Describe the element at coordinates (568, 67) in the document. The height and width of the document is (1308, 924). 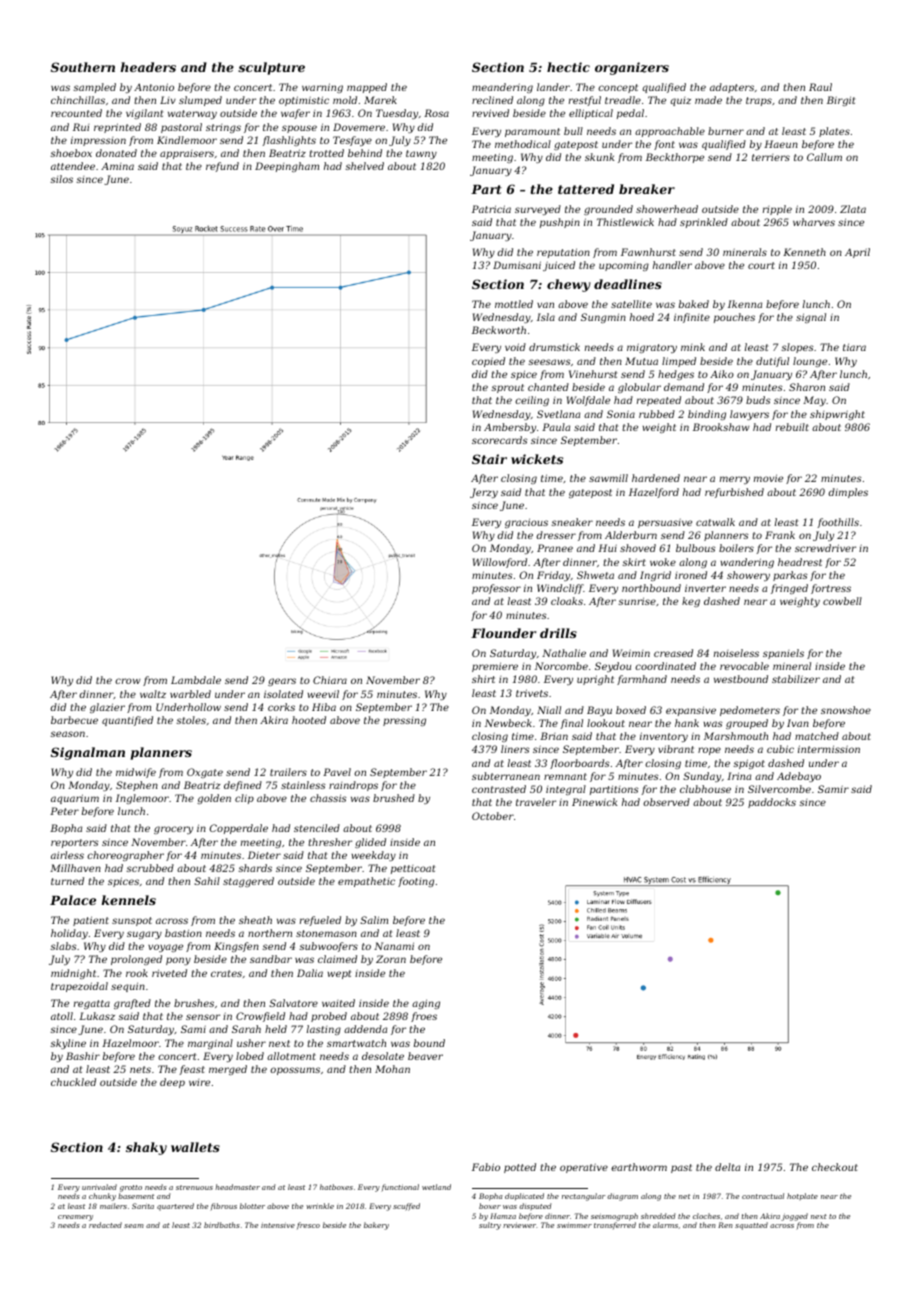
I see `hectic` at that location.
